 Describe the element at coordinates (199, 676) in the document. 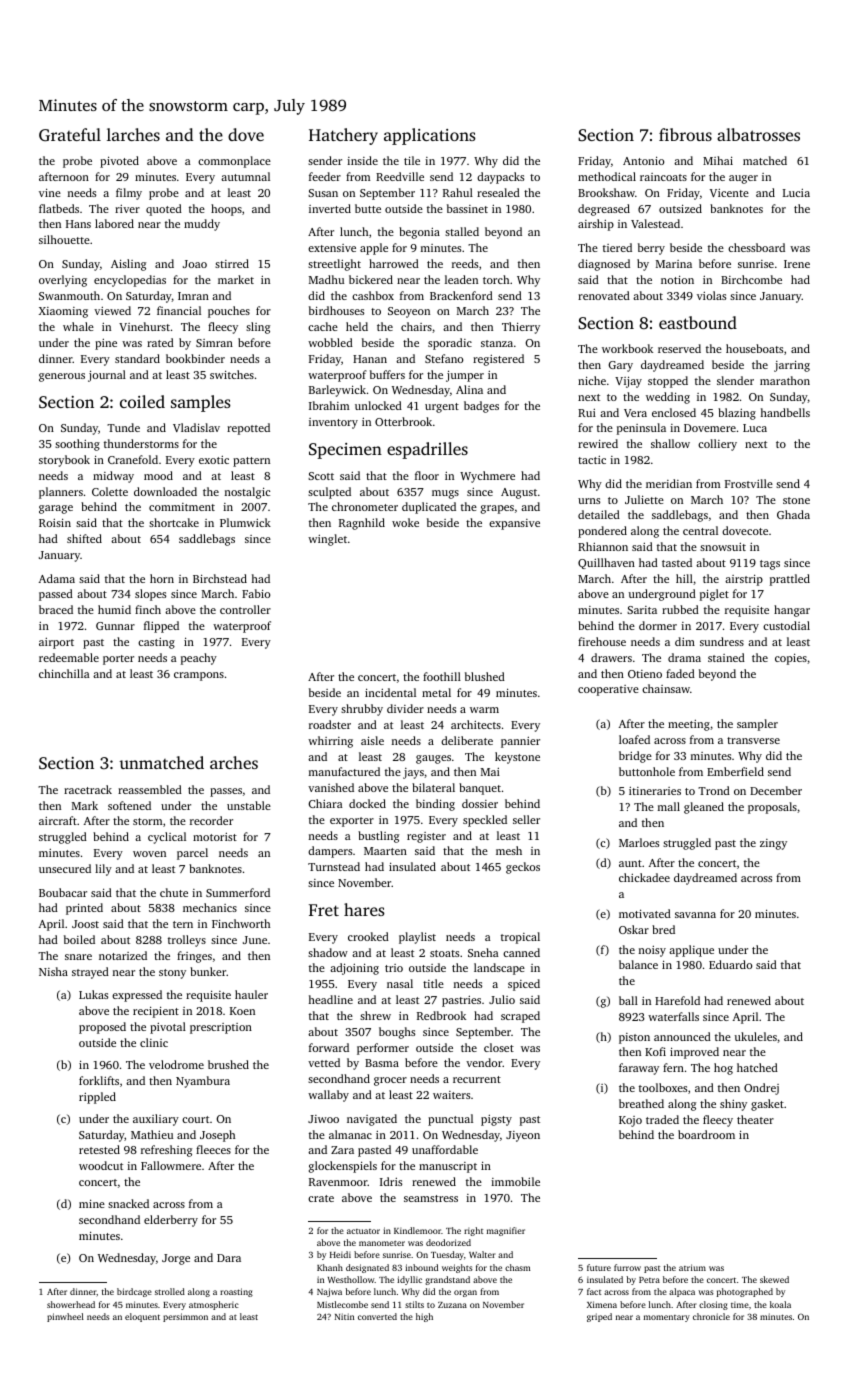

I see `crampons` at that location.
